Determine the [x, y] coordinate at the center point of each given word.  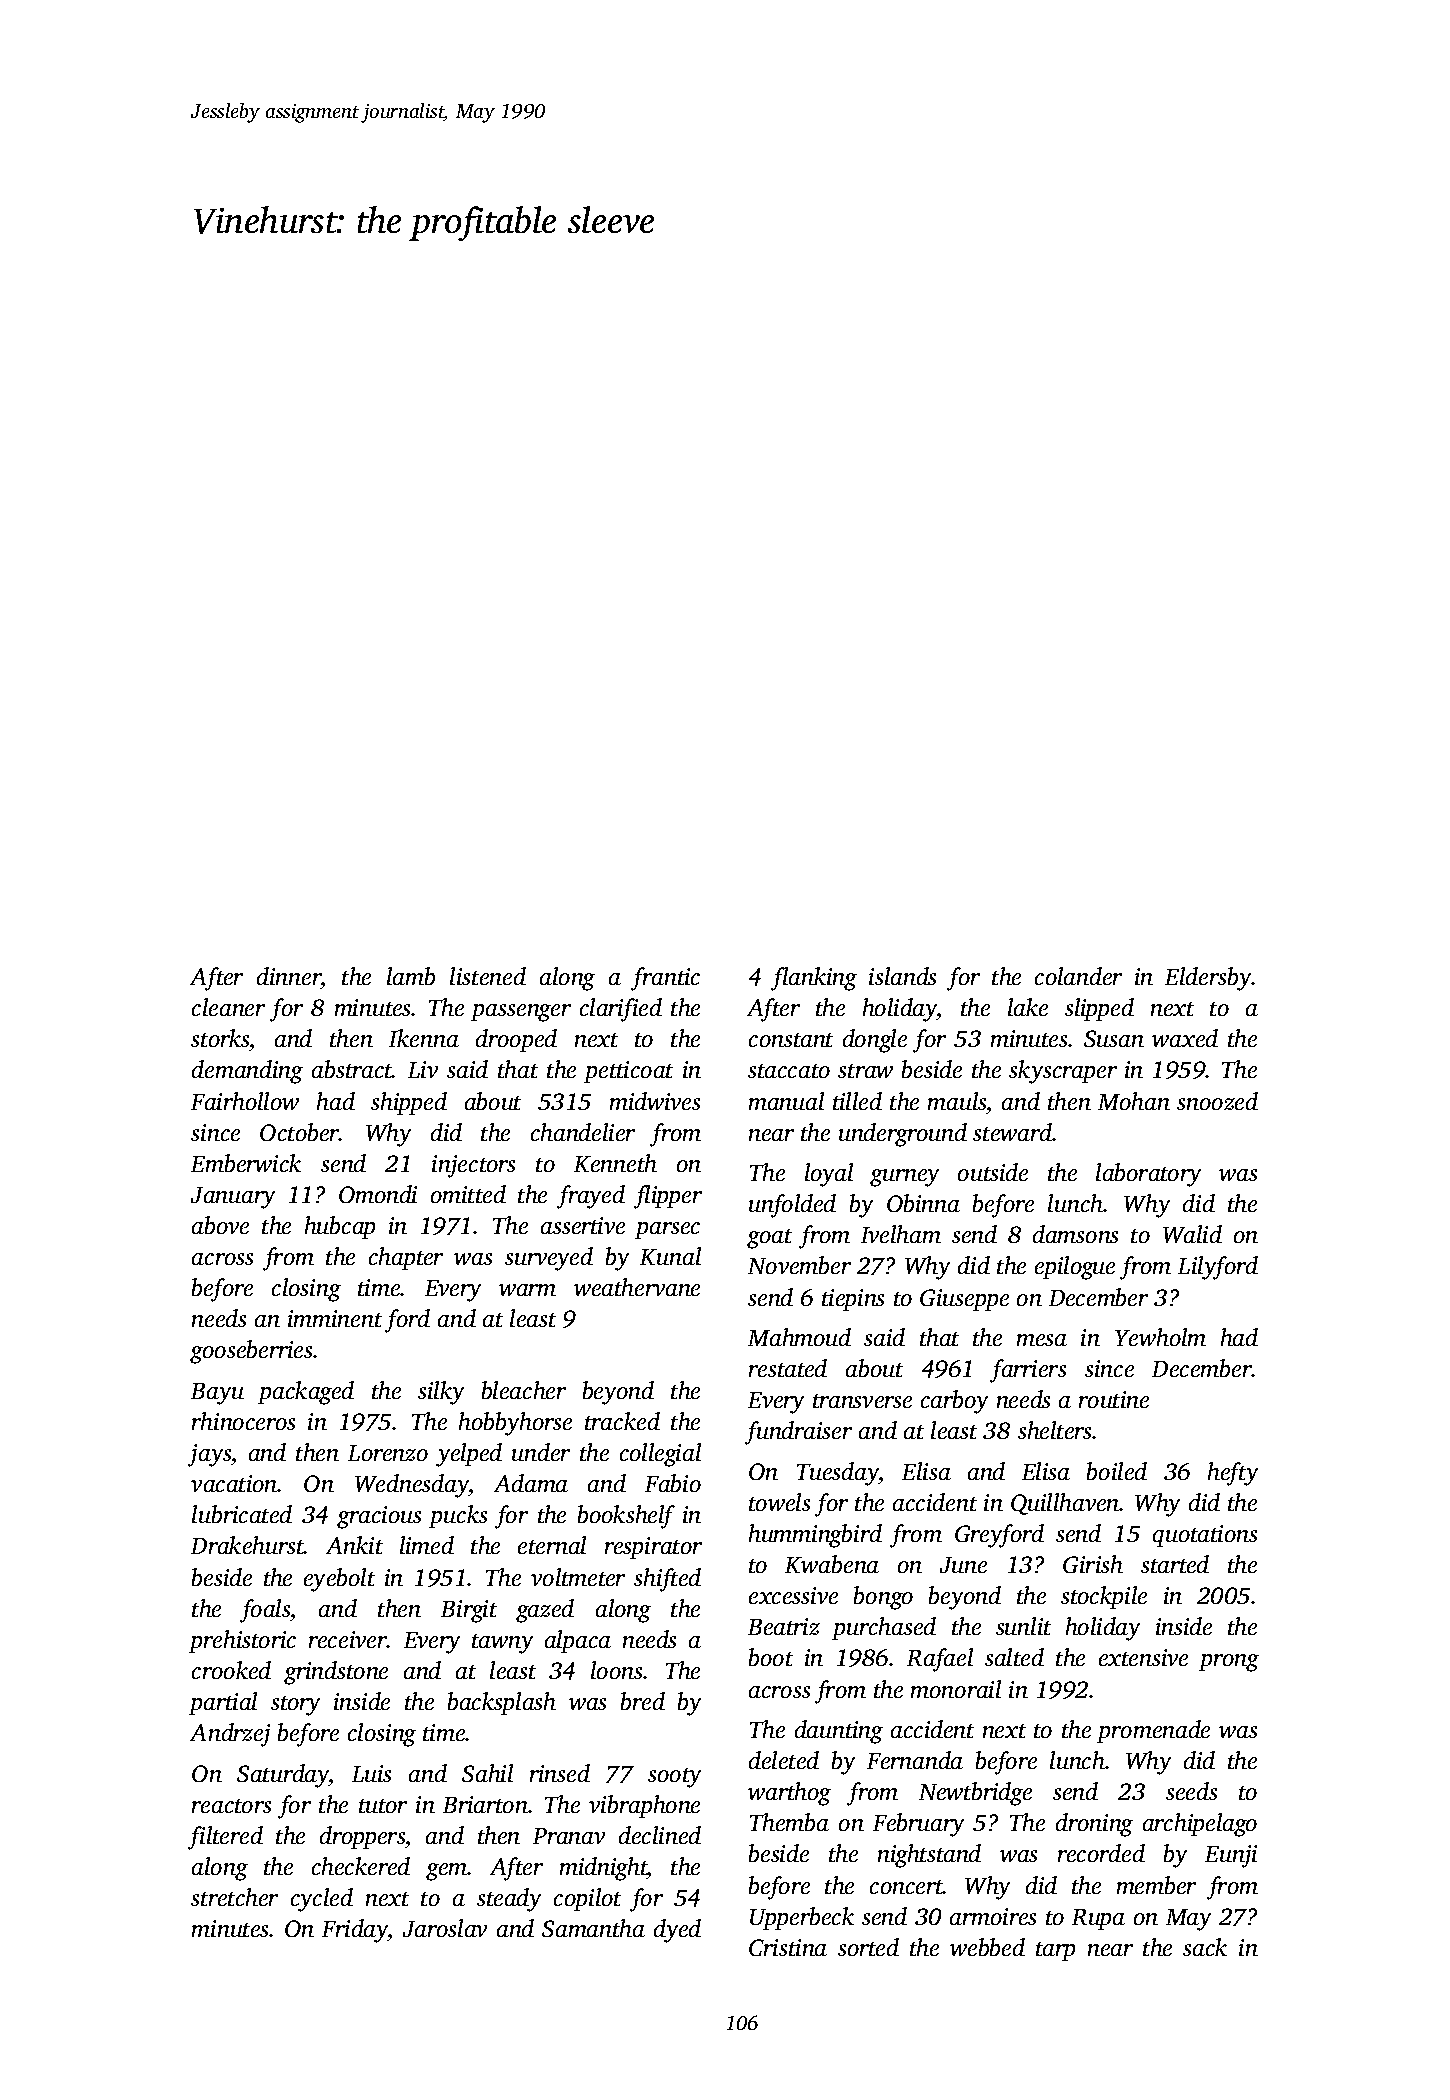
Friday [355, 1931]
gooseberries [251, 1352]
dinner [289, 976]
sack [1205, 1947]
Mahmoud [799, 1337]
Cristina [788, 1947]
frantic [665, 979]
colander [1078, 976]
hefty [1233, 1474]
